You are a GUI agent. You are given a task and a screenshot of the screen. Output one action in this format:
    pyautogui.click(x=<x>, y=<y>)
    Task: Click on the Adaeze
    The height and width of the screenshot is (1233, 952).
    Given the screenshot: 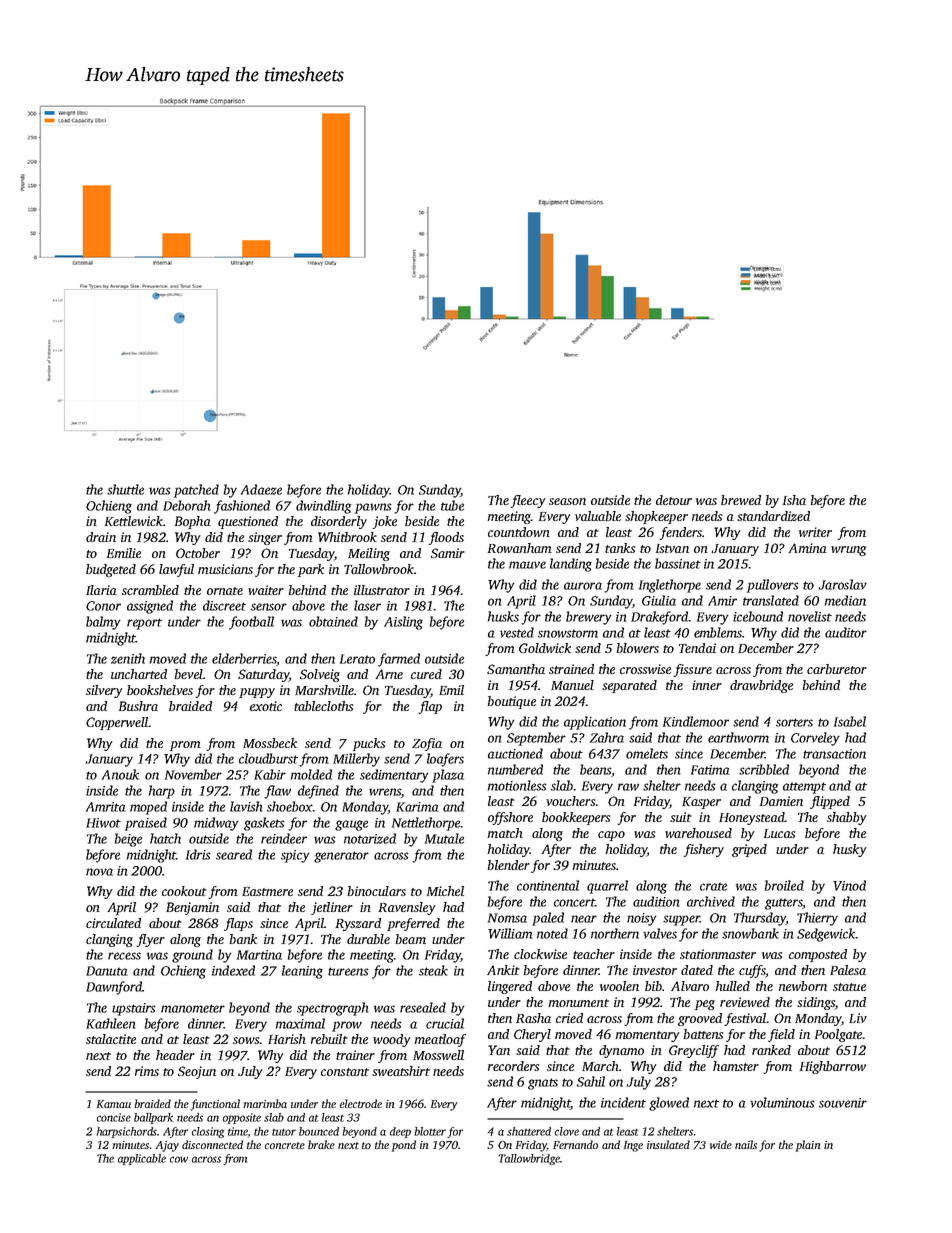 What is the action you would take?
    pyautogui.click(x=261, y=489)
